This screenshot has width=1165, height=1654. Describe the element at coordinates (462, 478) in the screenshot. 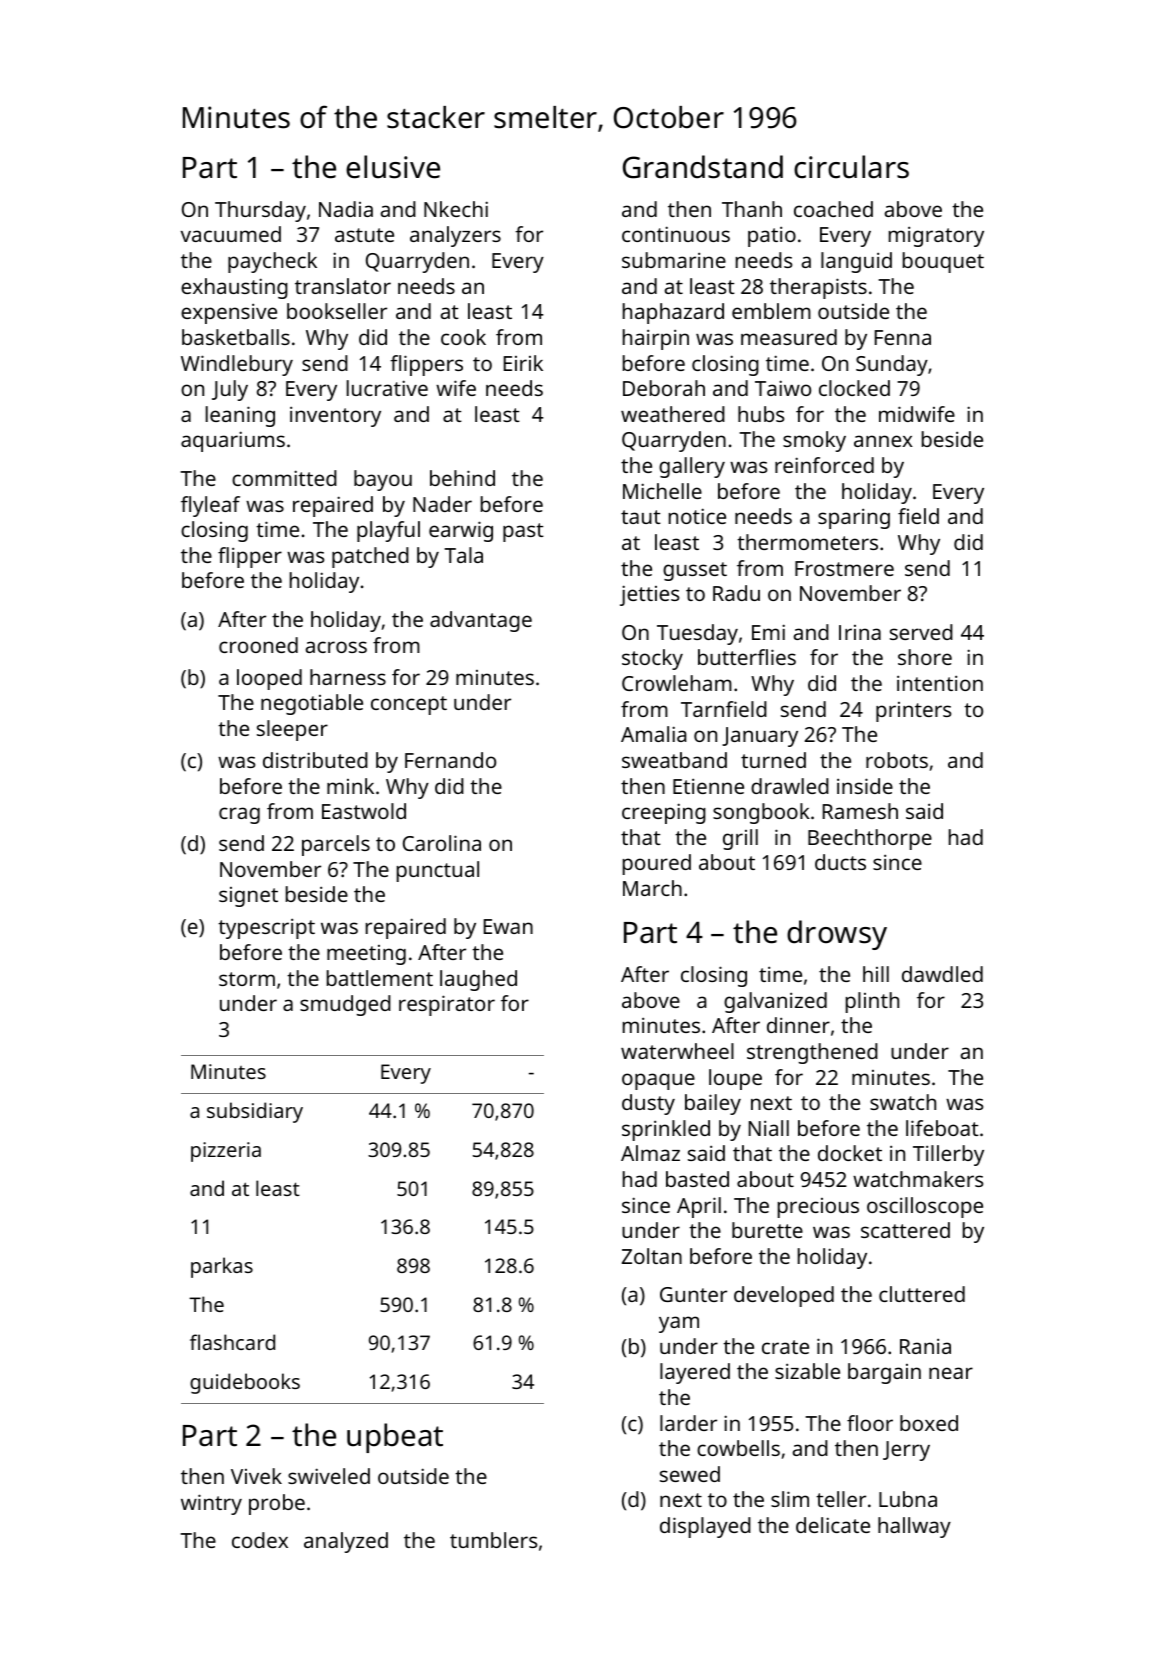

I see `behind` at that location.
